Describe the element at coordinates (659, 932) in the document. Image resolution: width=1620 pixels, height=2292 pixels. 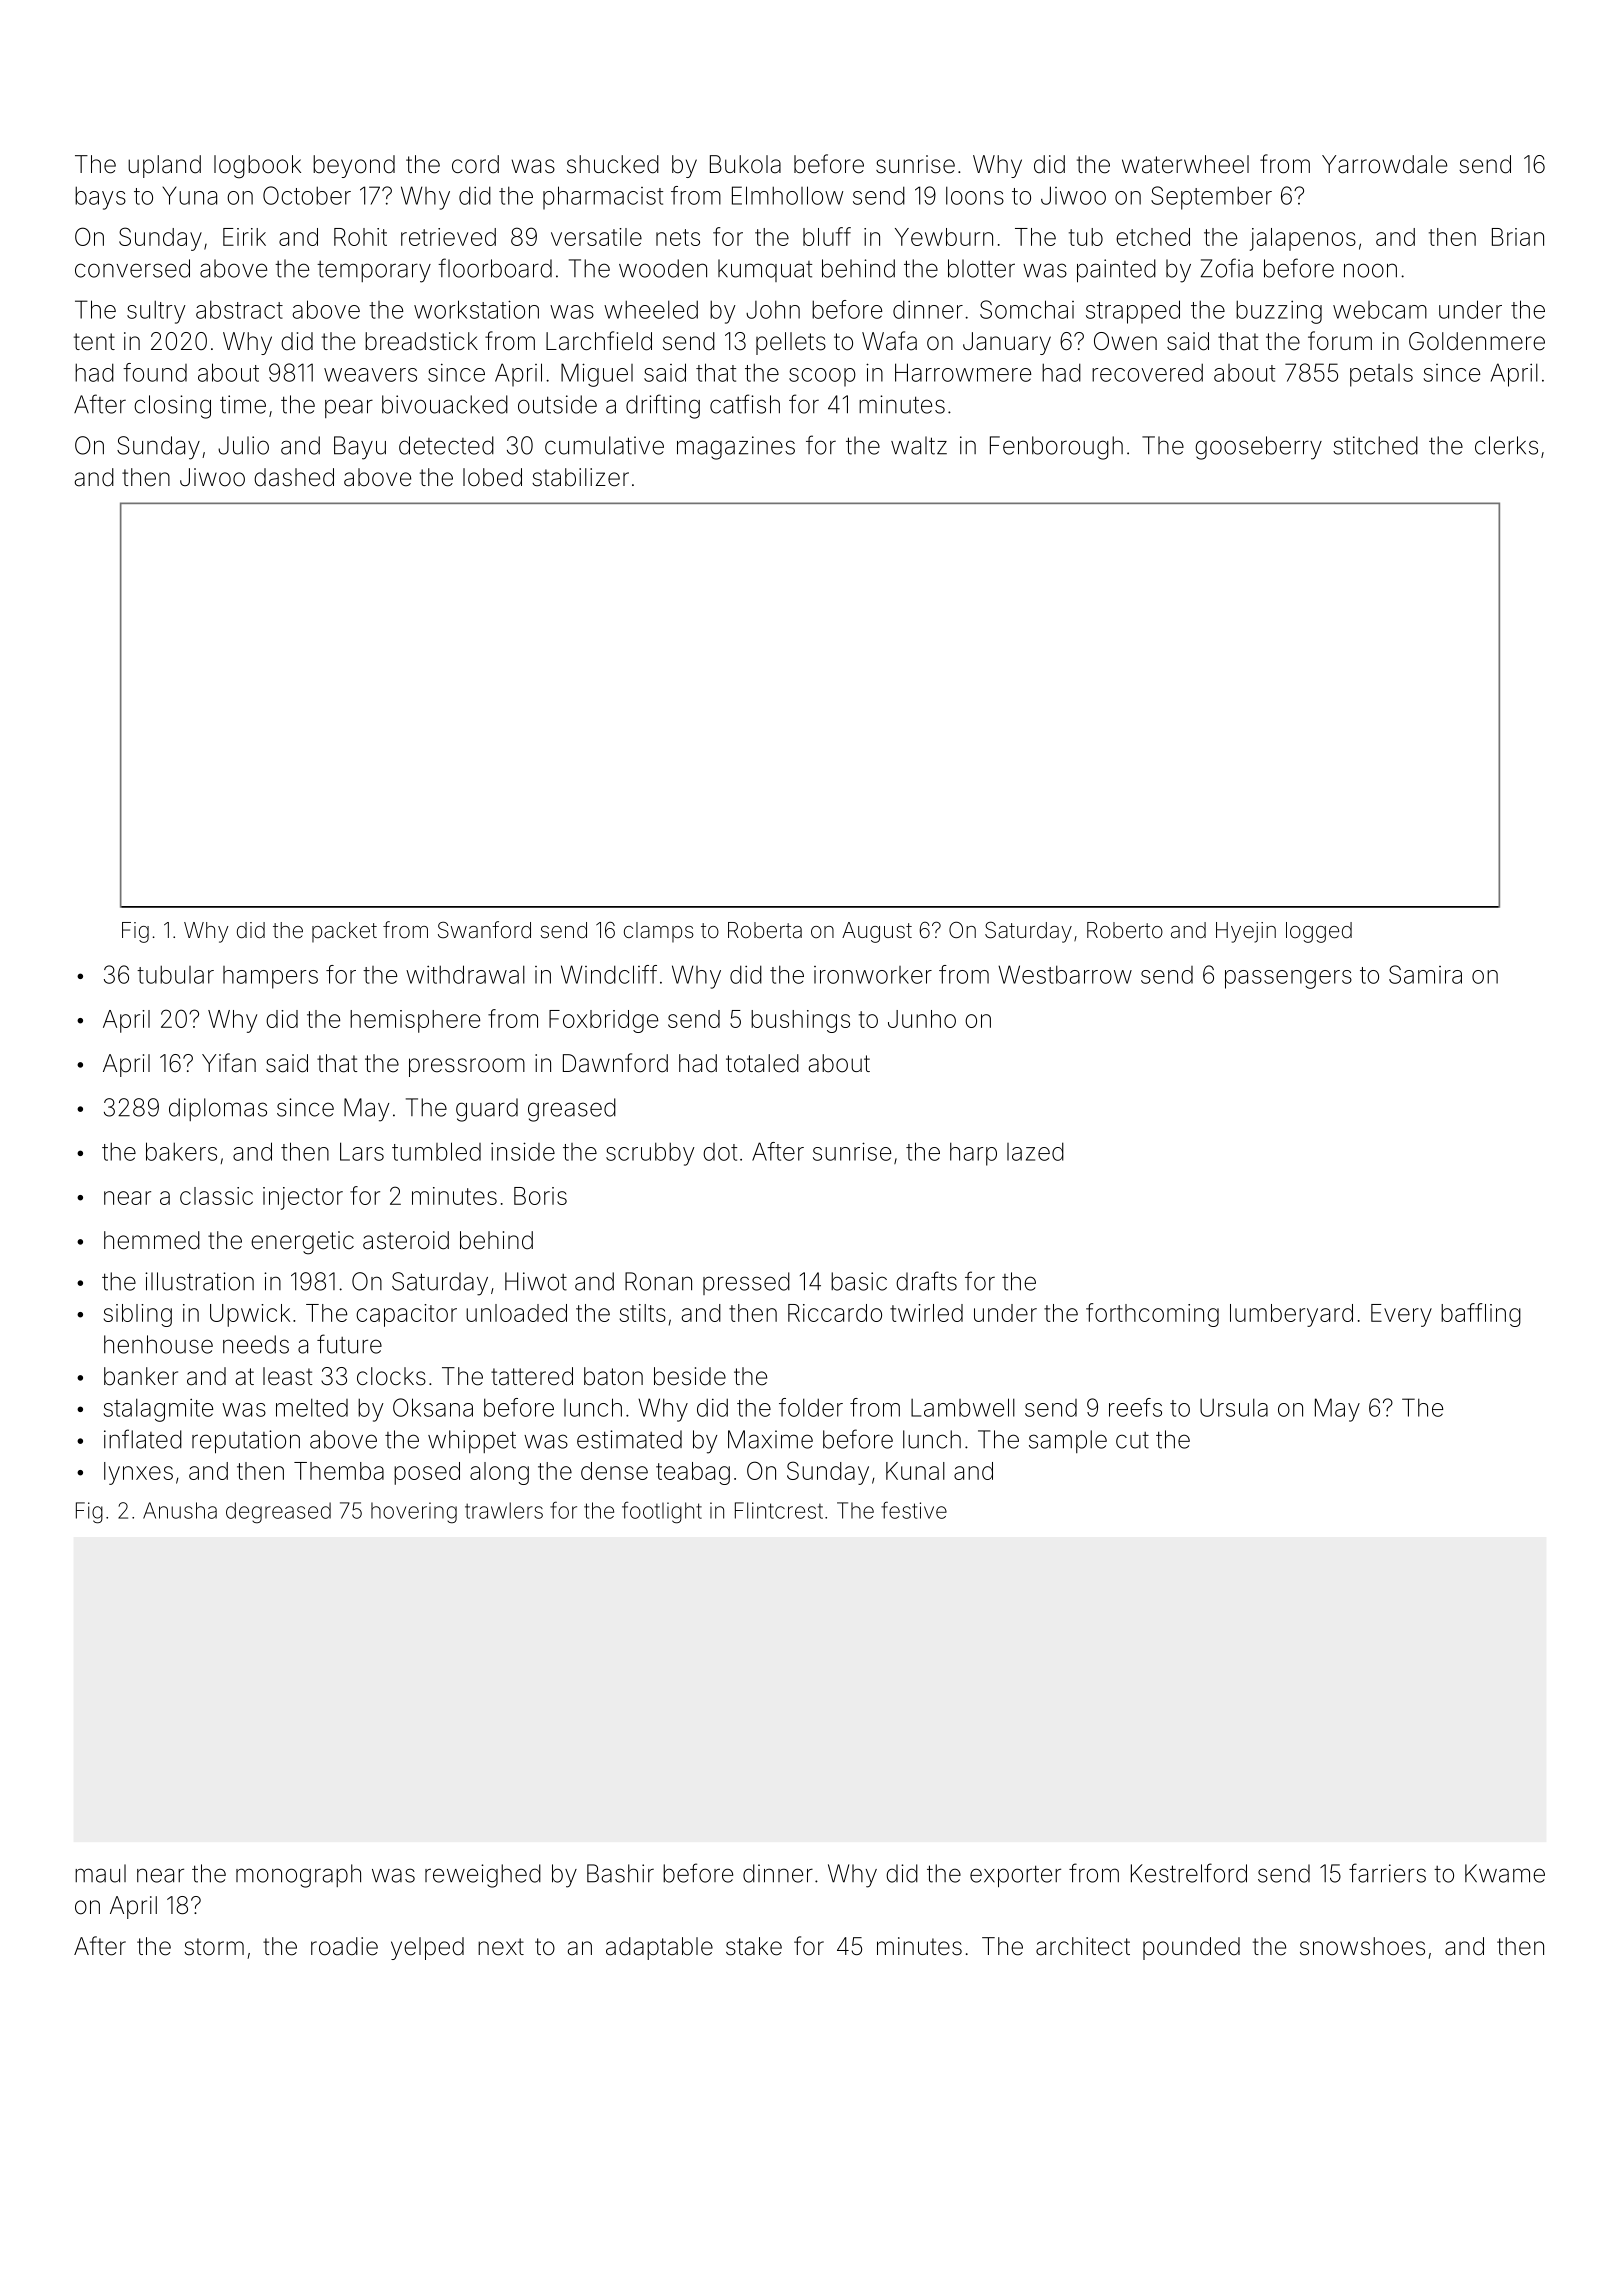
I see `clamps` at that location.
